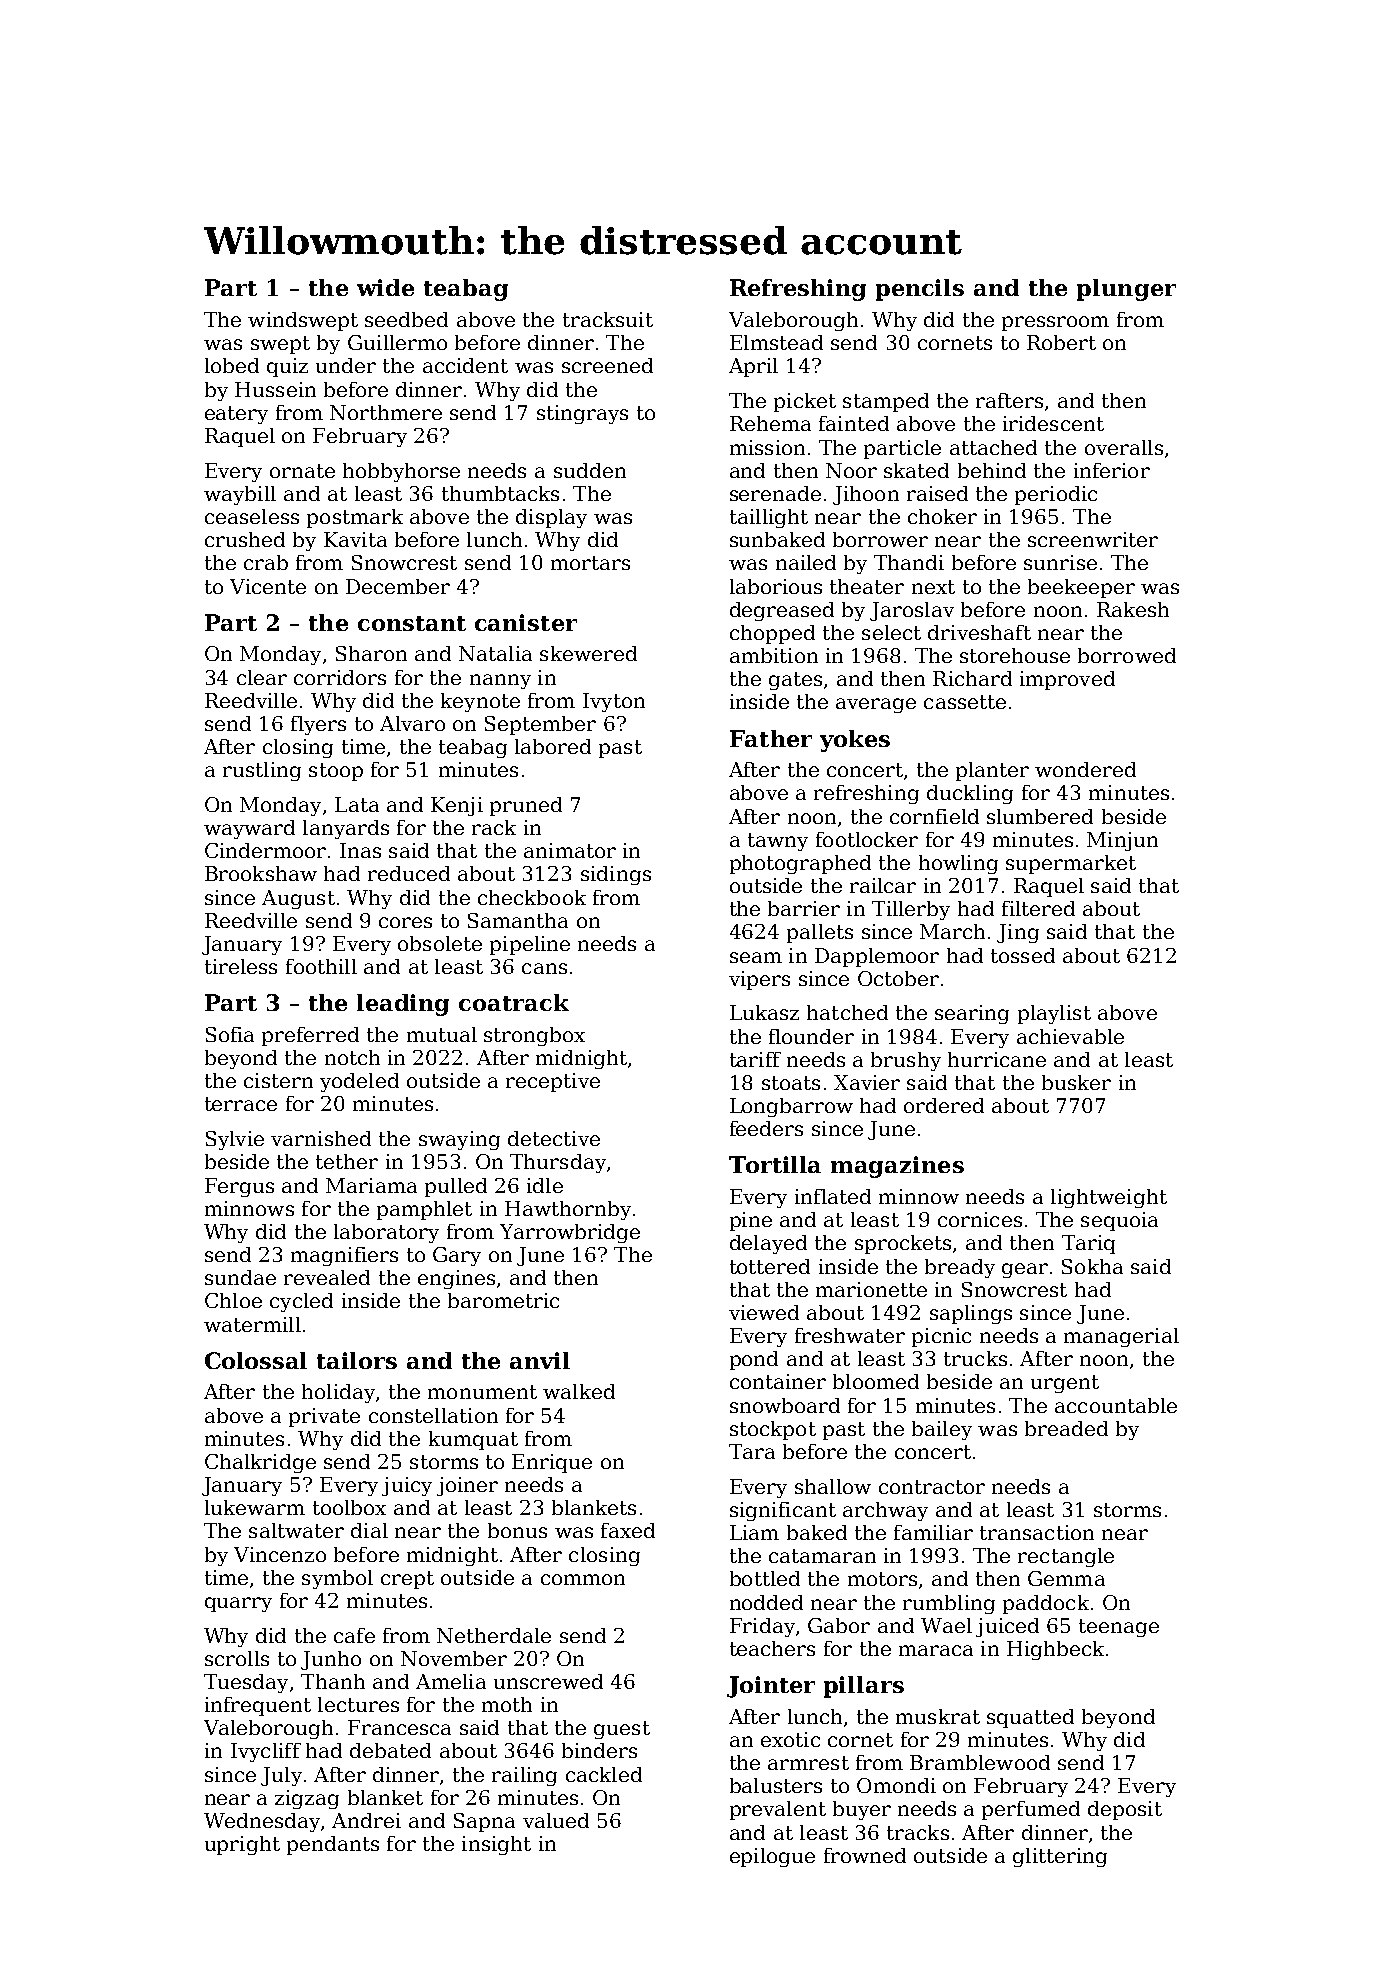  What do you see at coordinates (1122, 841) in the screenshot?
I see `Minjun` at bounding box center [1122, 841].
